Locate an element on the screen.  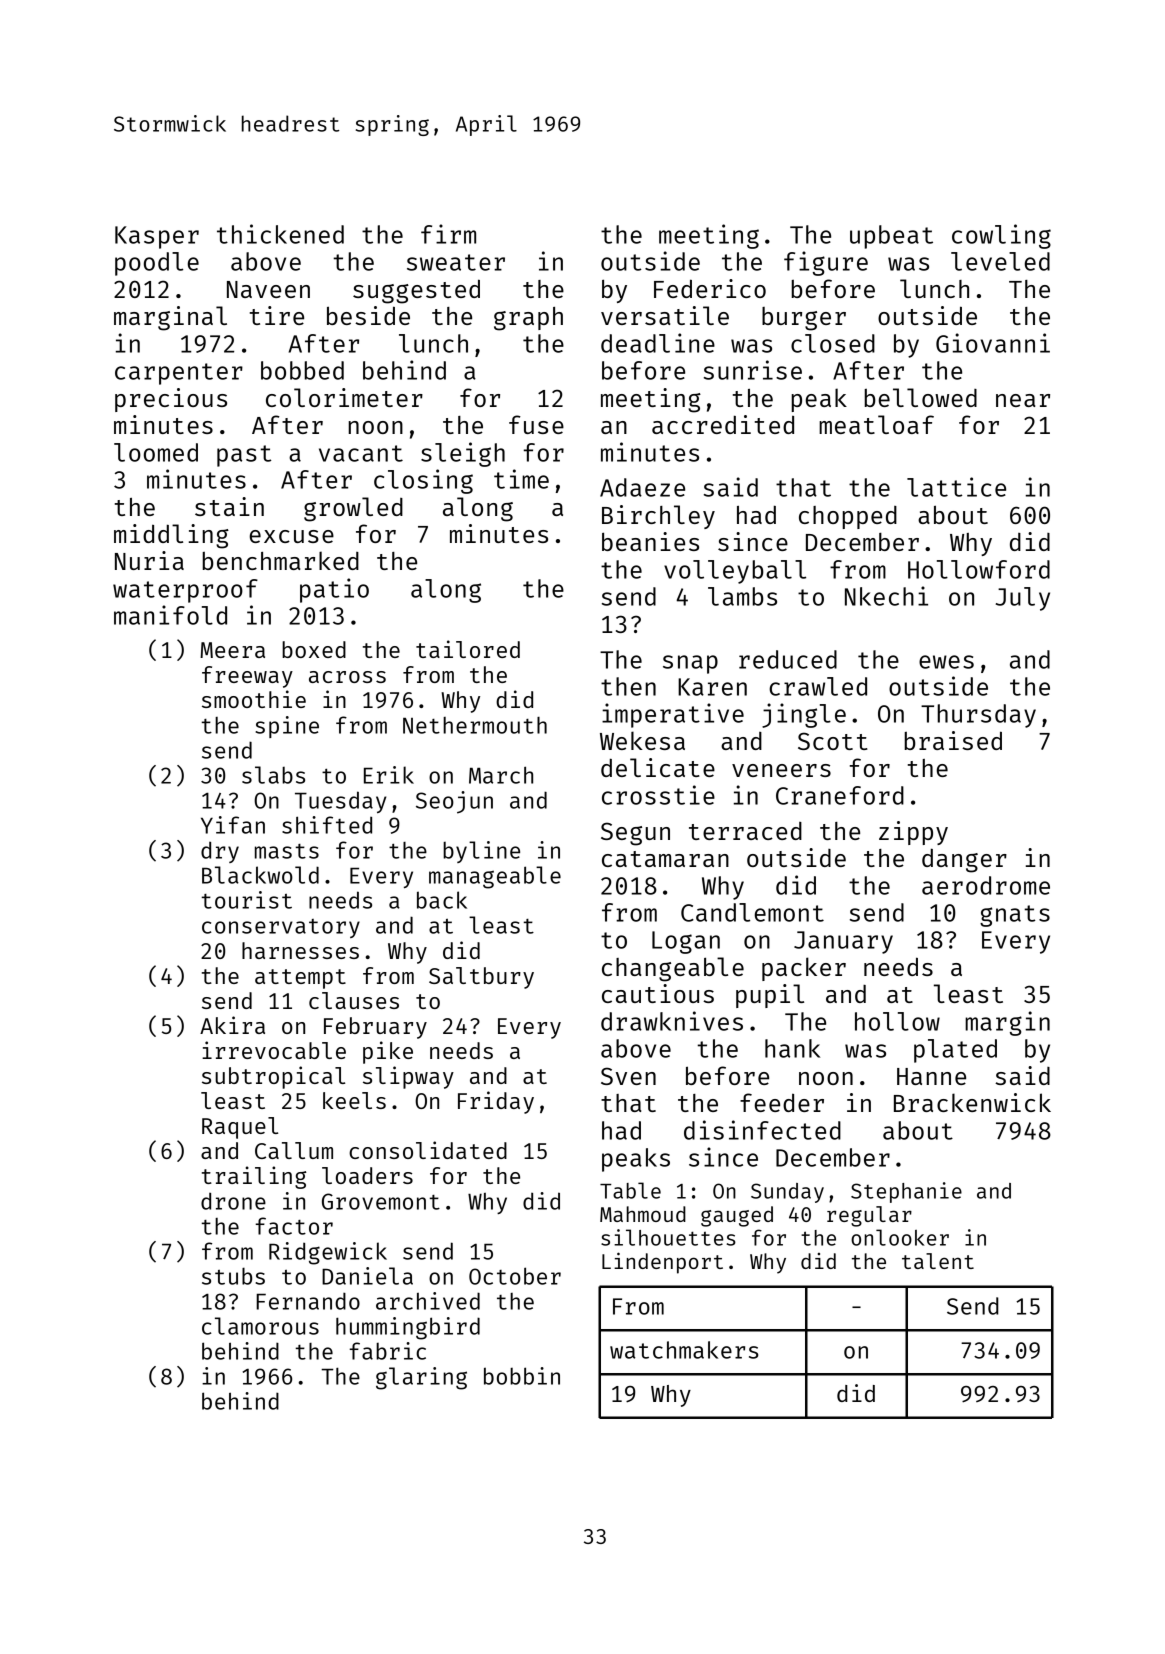
March is located at coordinates (501, 775).
